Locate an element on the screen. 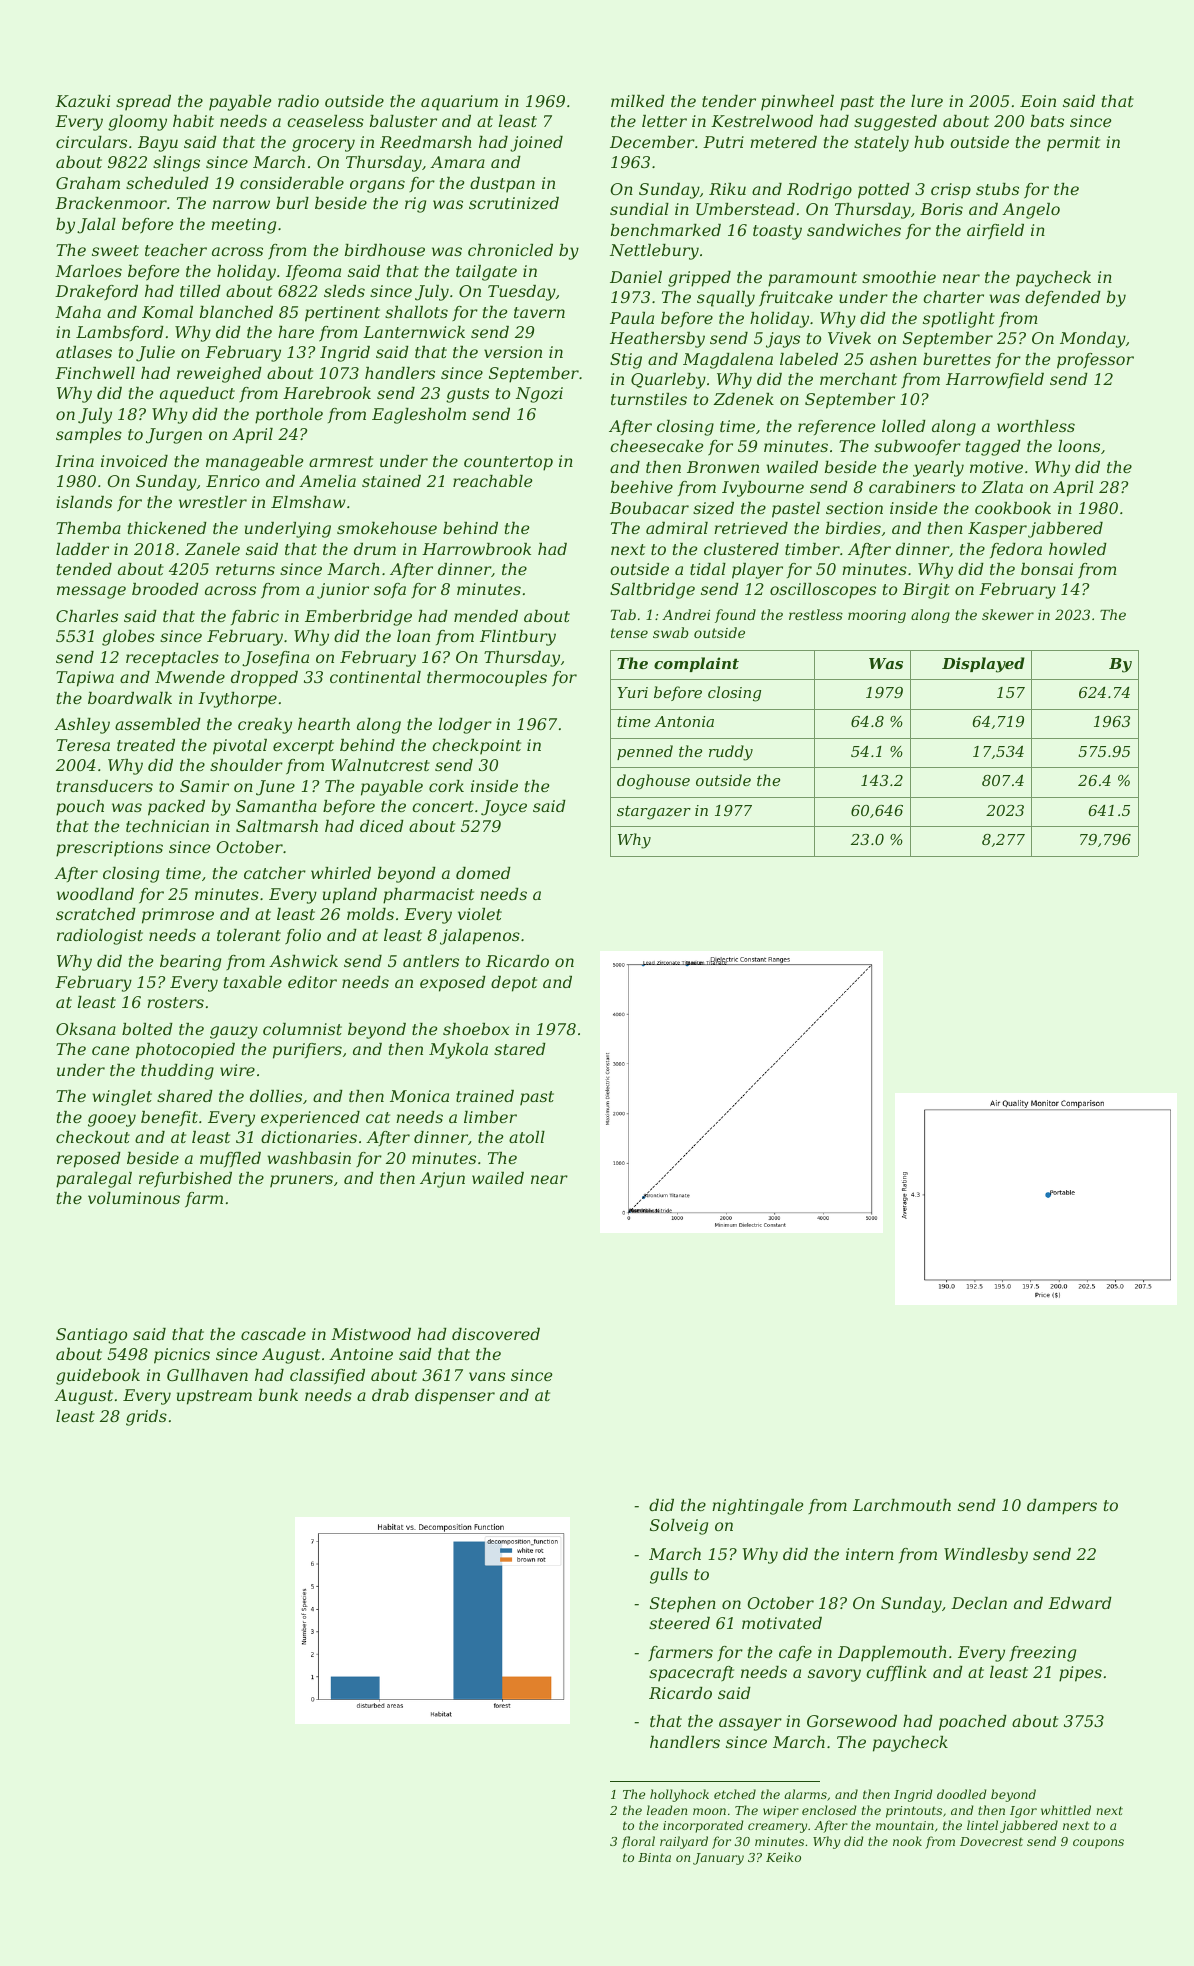 The image size is (1194, 1966). Binta is located at coordinates (654, 1857).
